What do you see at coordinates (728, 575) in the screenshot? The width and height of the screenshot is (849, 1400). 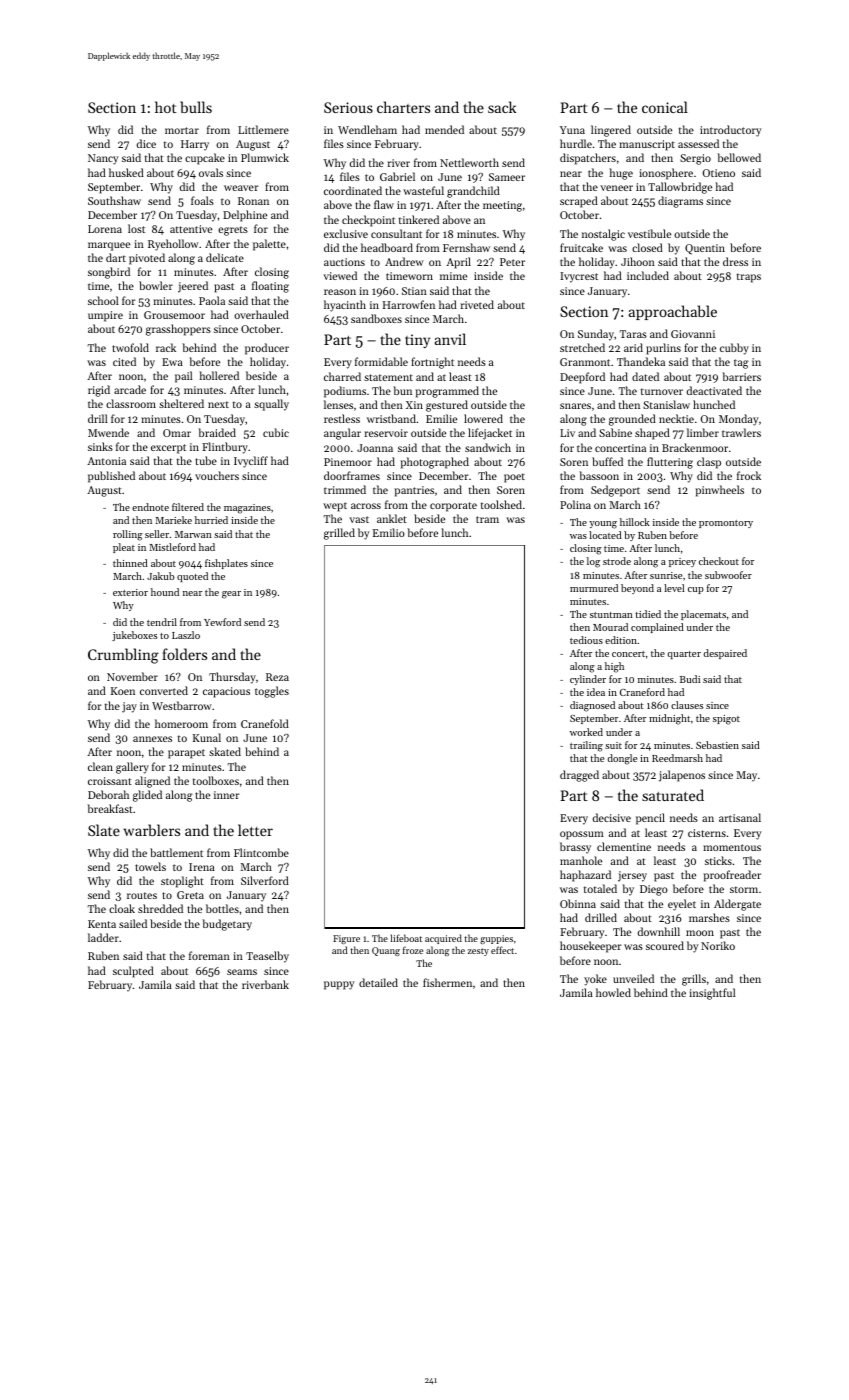 I see `subwoofer` at bounding box center [728, 575].
